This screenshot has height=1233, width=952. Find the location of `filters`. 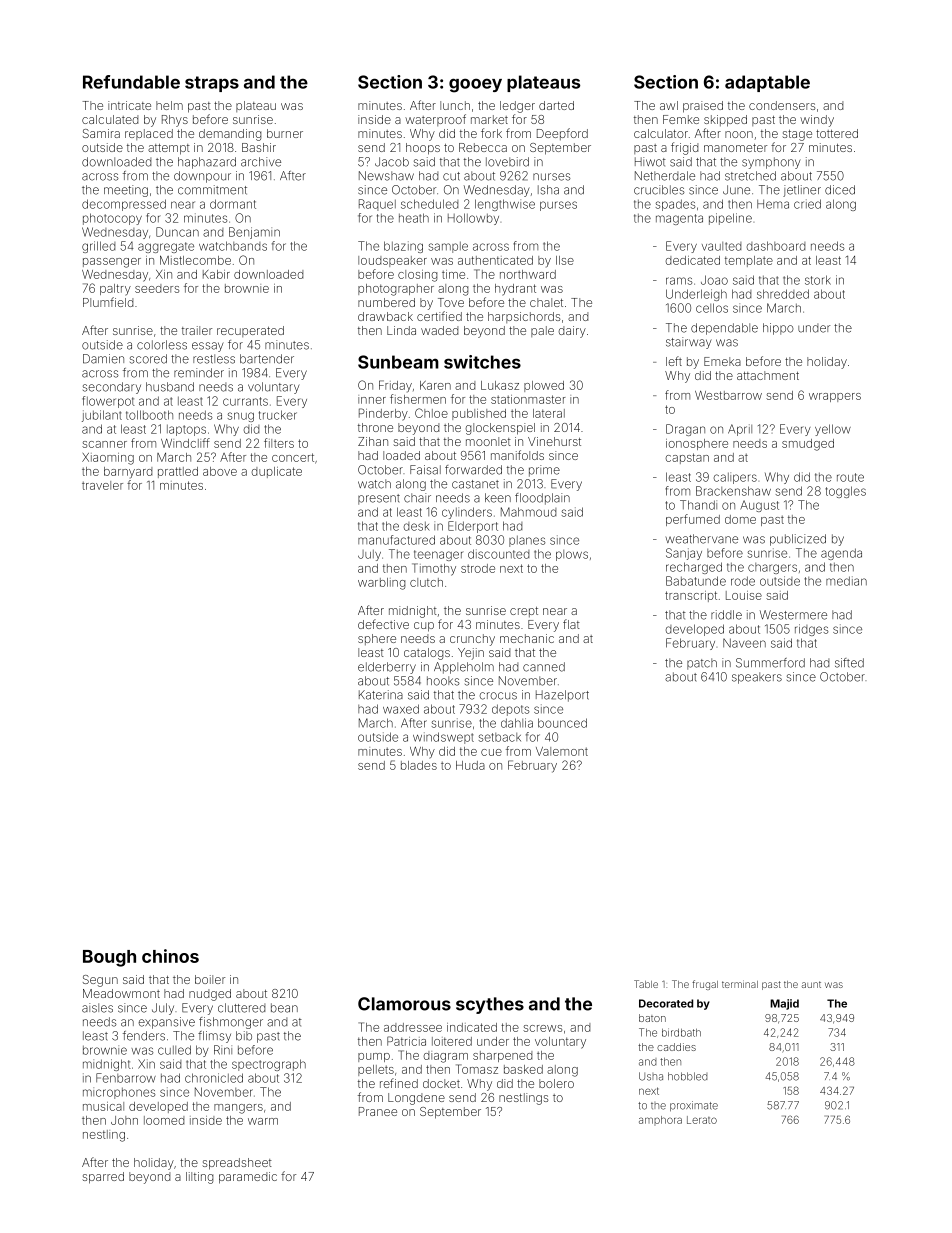

filters is located at coordinates (279, 443).
